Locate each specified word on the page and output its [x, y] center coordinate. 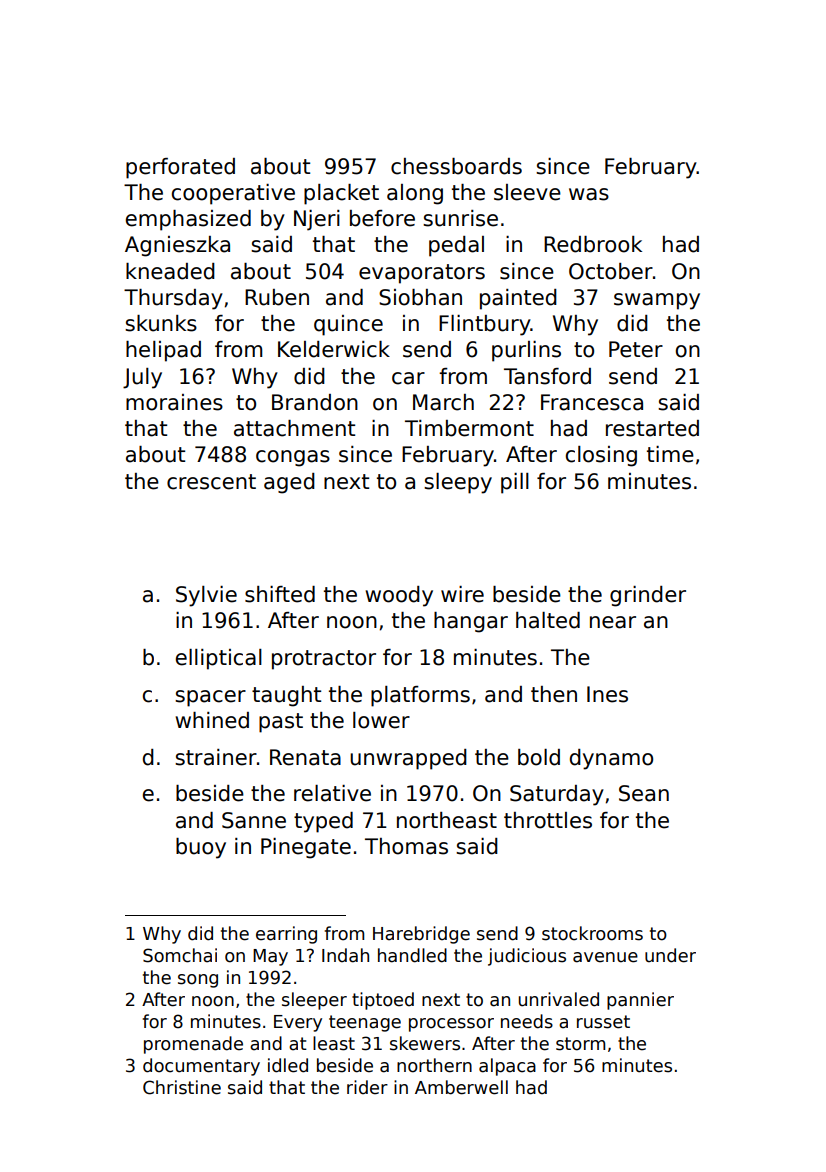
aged [289, 483]
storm [580, 1044]
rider [367, 1087]
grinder [648, 596]
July [142, 378]
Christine [182, 1087]
